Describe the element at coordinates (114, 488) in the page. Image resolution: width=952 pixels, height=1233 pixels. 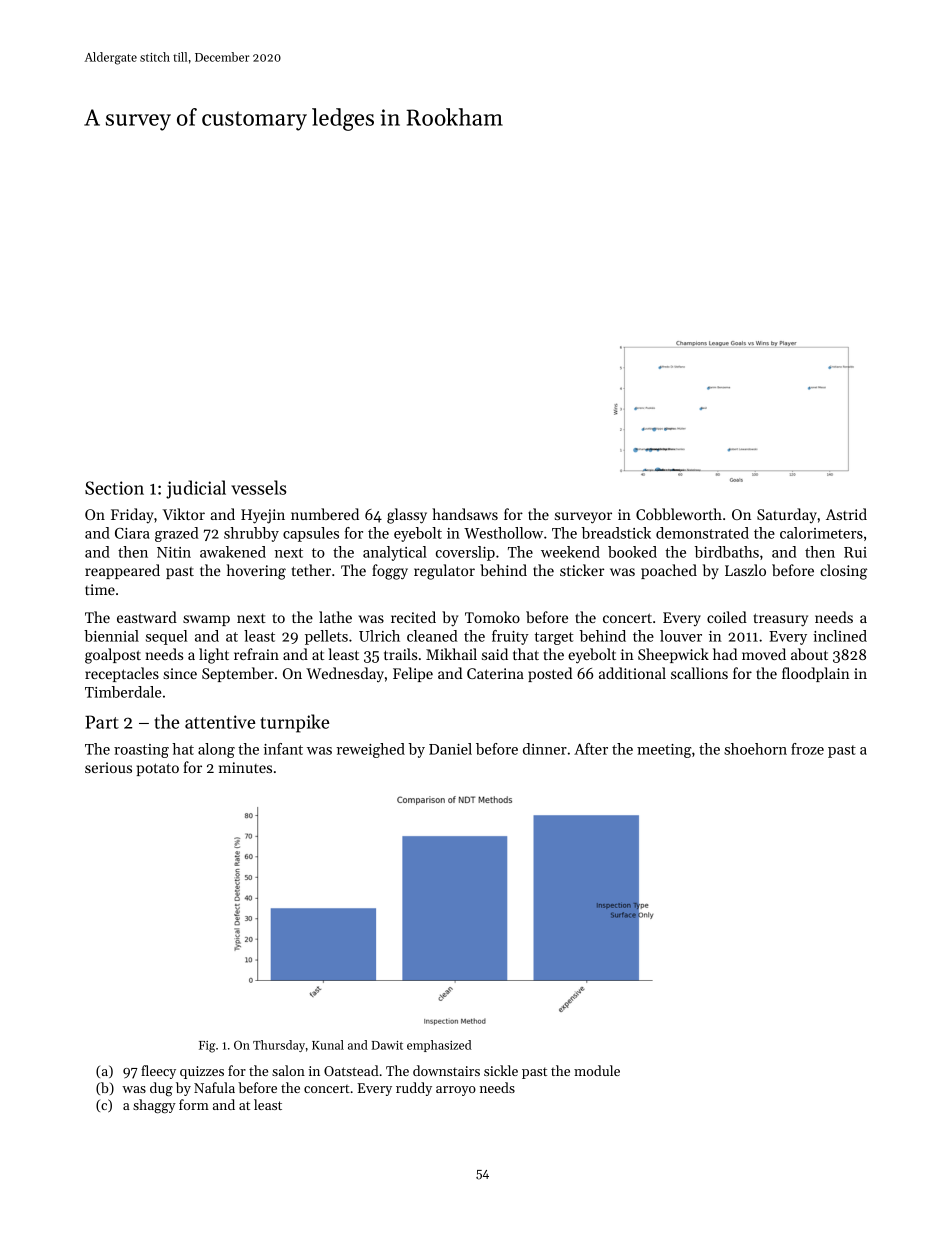
I see `Section` at that location.
